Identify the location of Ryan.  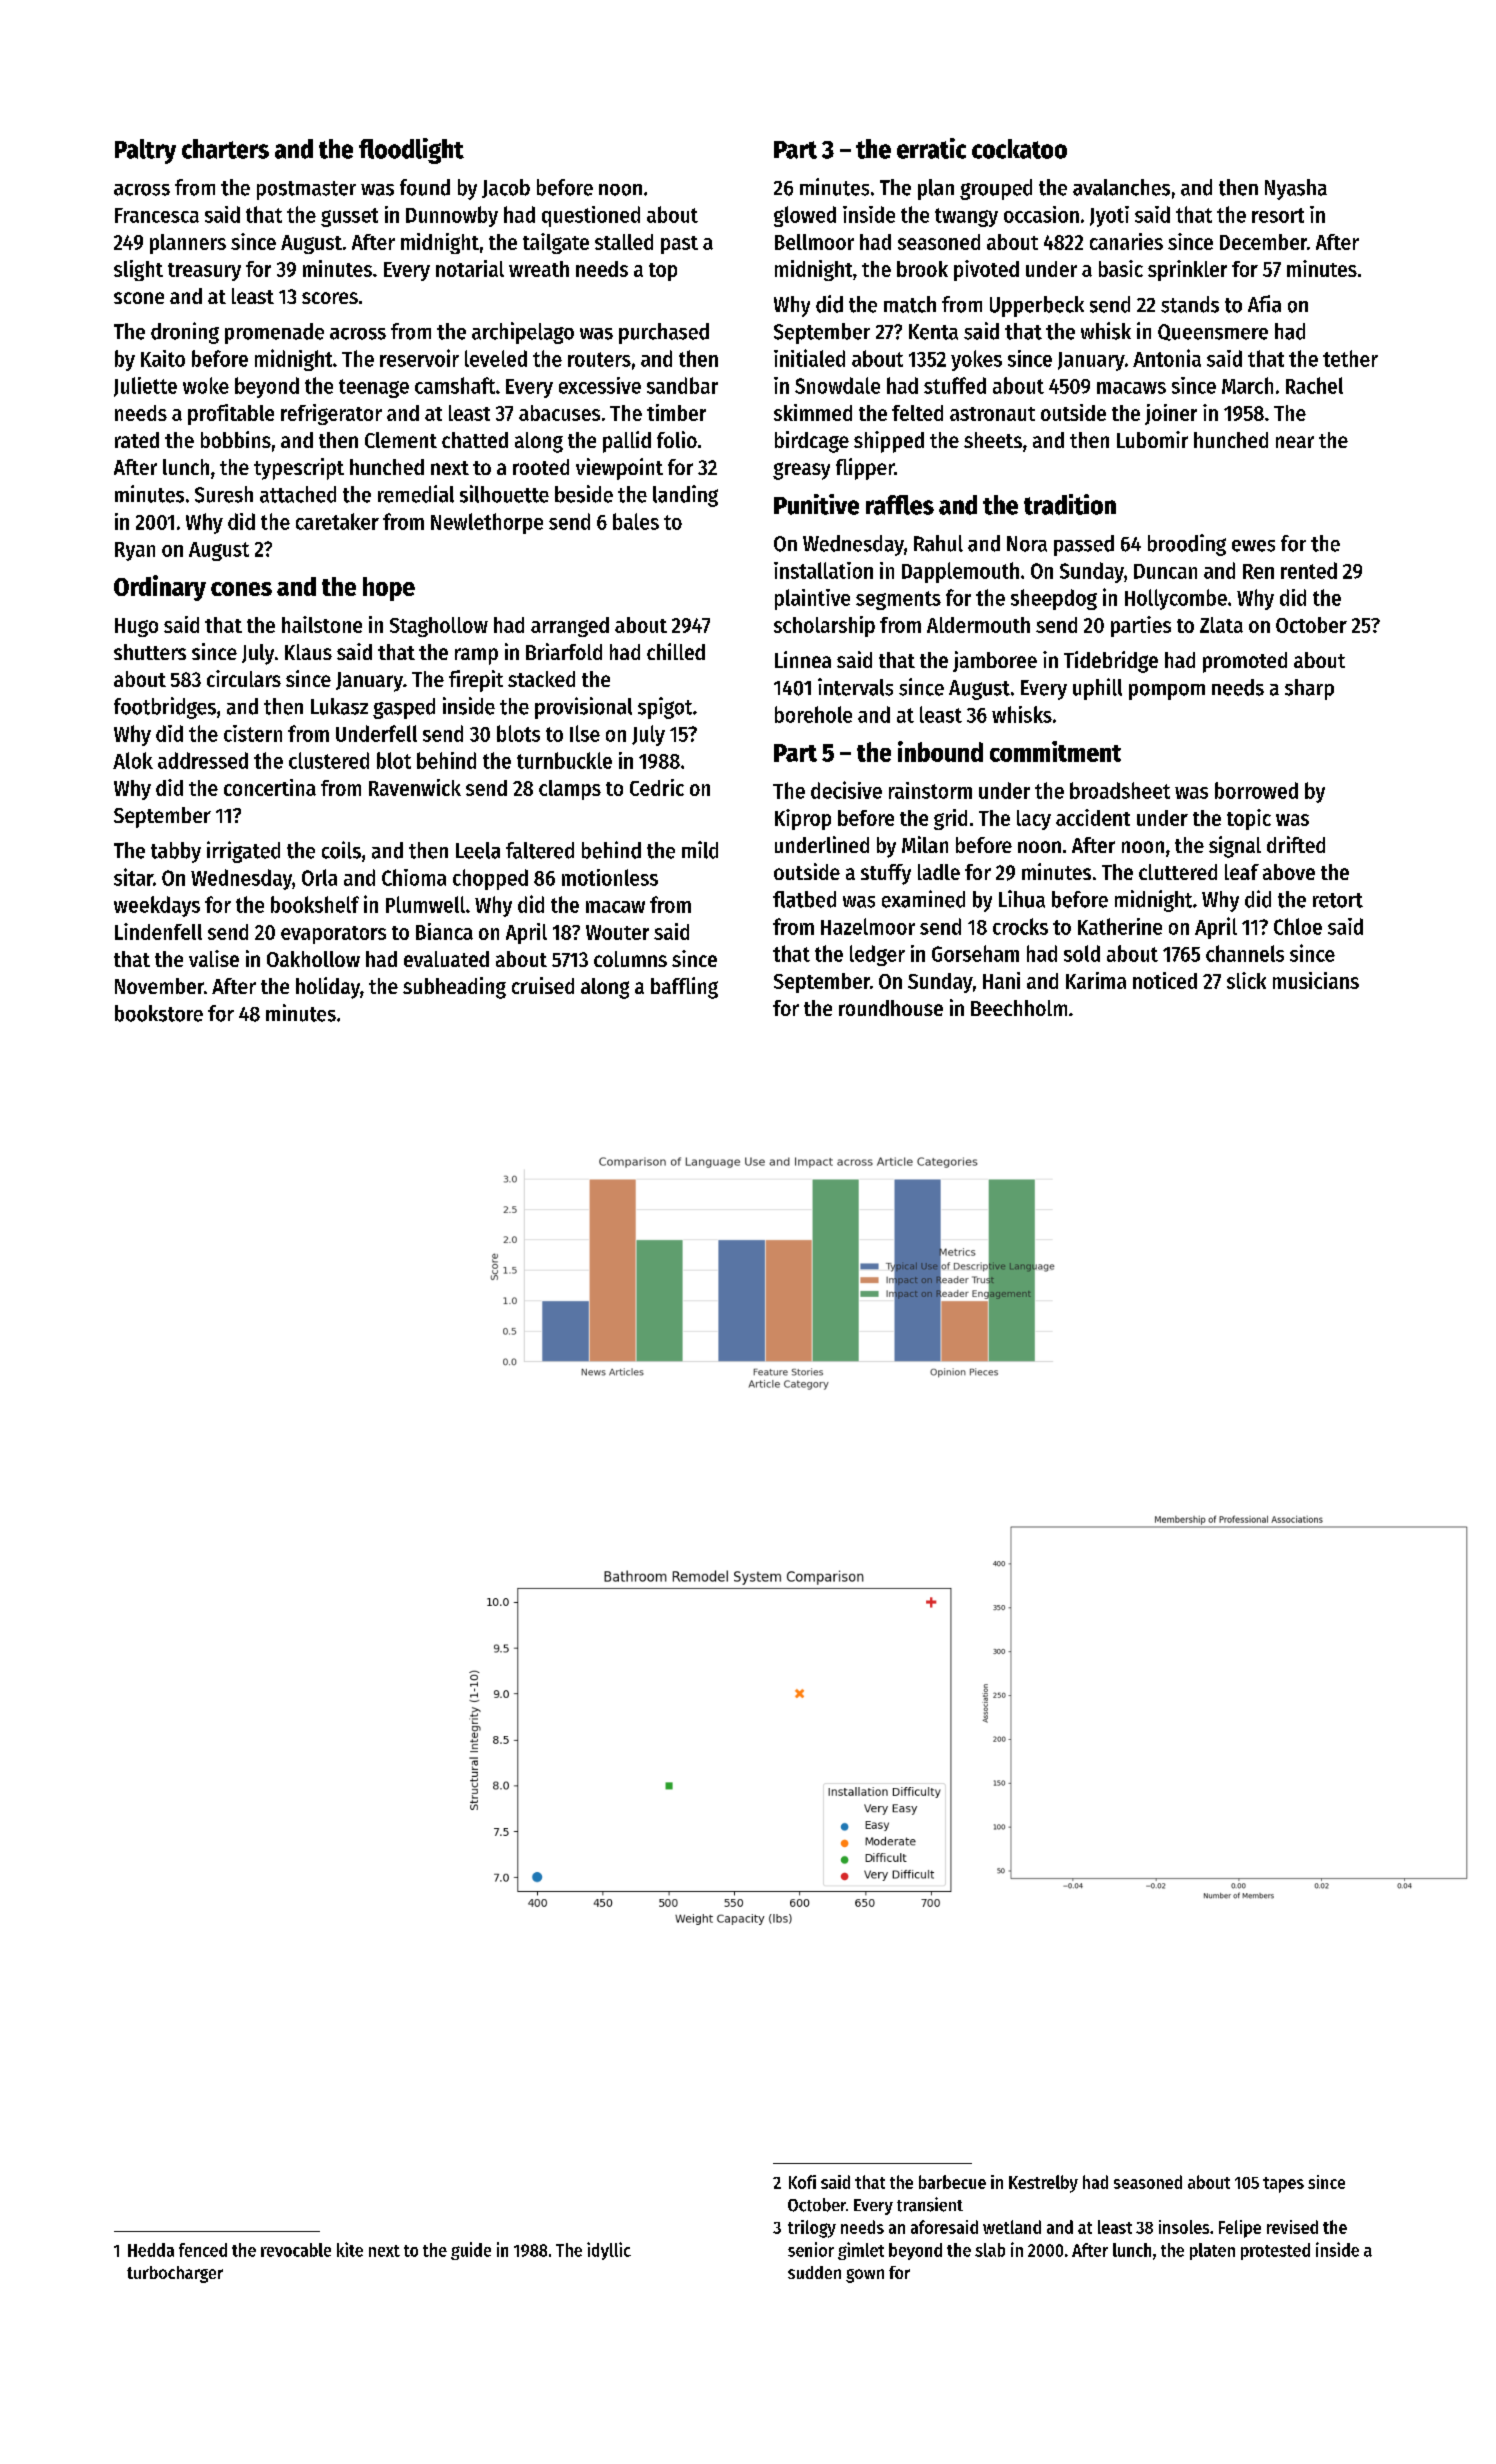
(135, 551).
